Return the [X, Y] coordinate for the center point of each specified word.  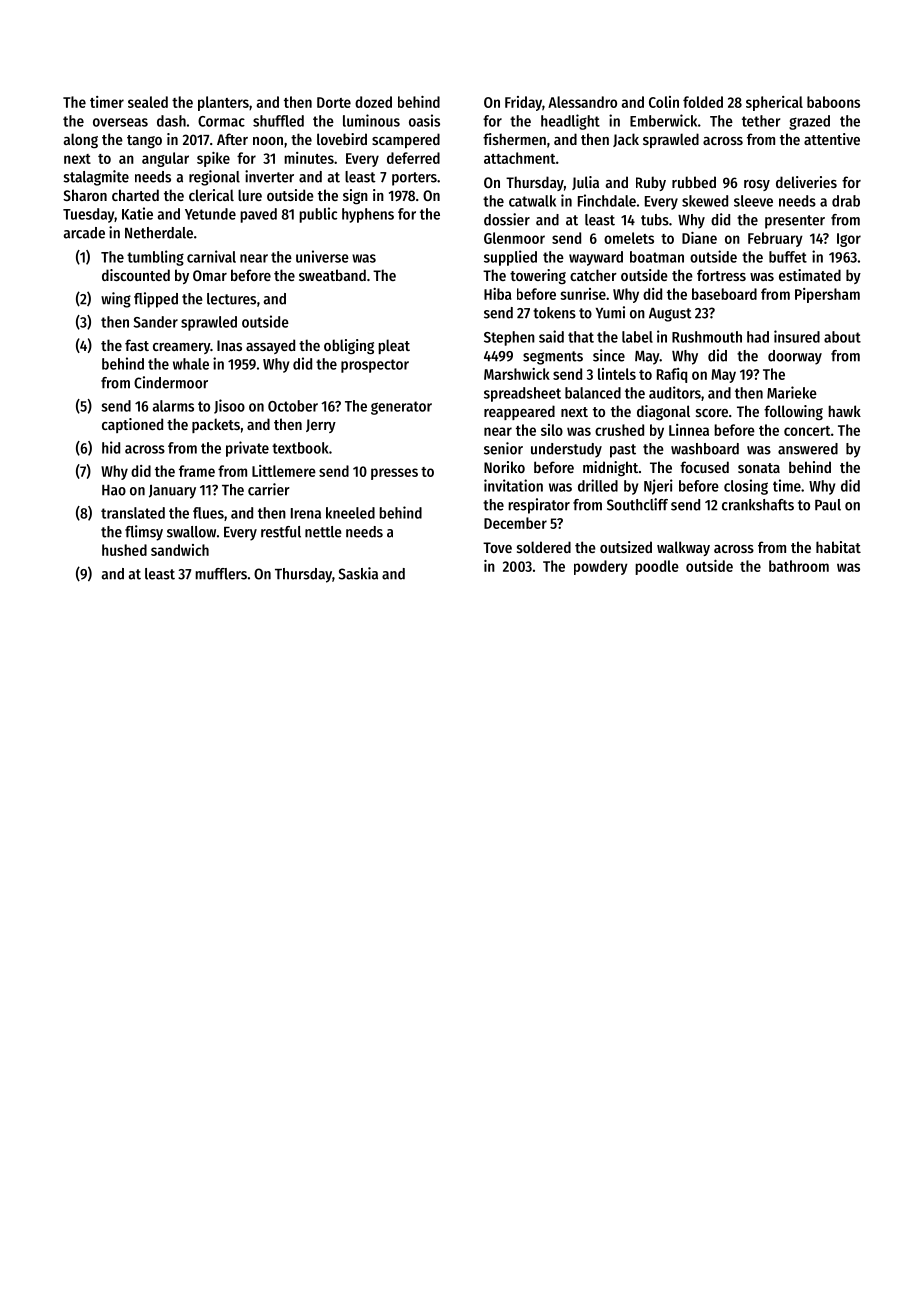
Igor [849, 240]
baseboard [724, 294]
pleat [394, 346]
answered [808, 449]
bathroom [799, 566]
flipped [156, 300]
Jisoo [229, 406]
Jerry [321, 426]
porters [414, 179]
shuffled [278, 121]
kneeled [350, 513]
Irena [306, 513]
